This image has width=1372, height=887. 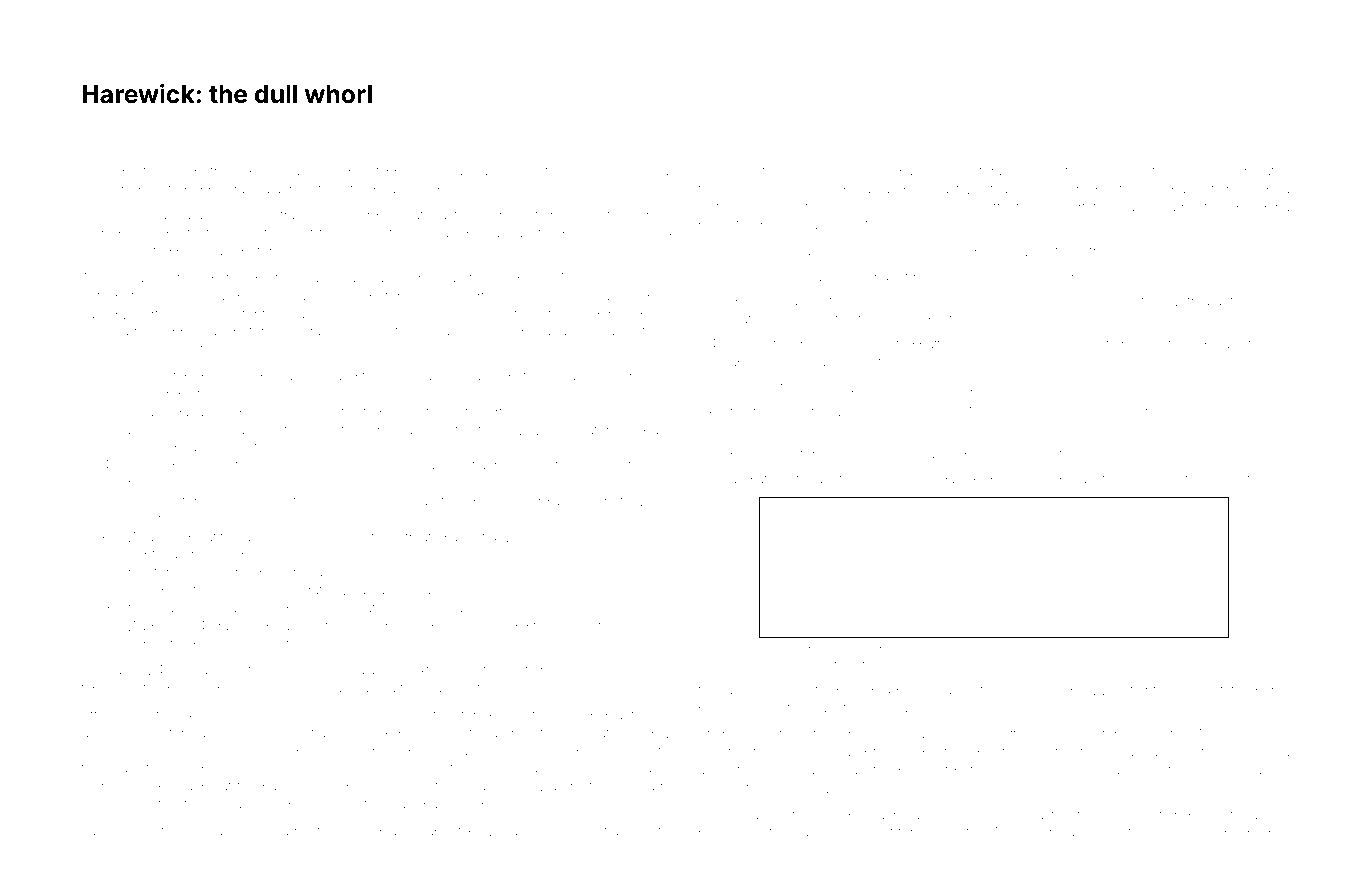 What do you see at coordinates (777, 651) in the image?
I see `Figure` at bounding box center [777, 651].
